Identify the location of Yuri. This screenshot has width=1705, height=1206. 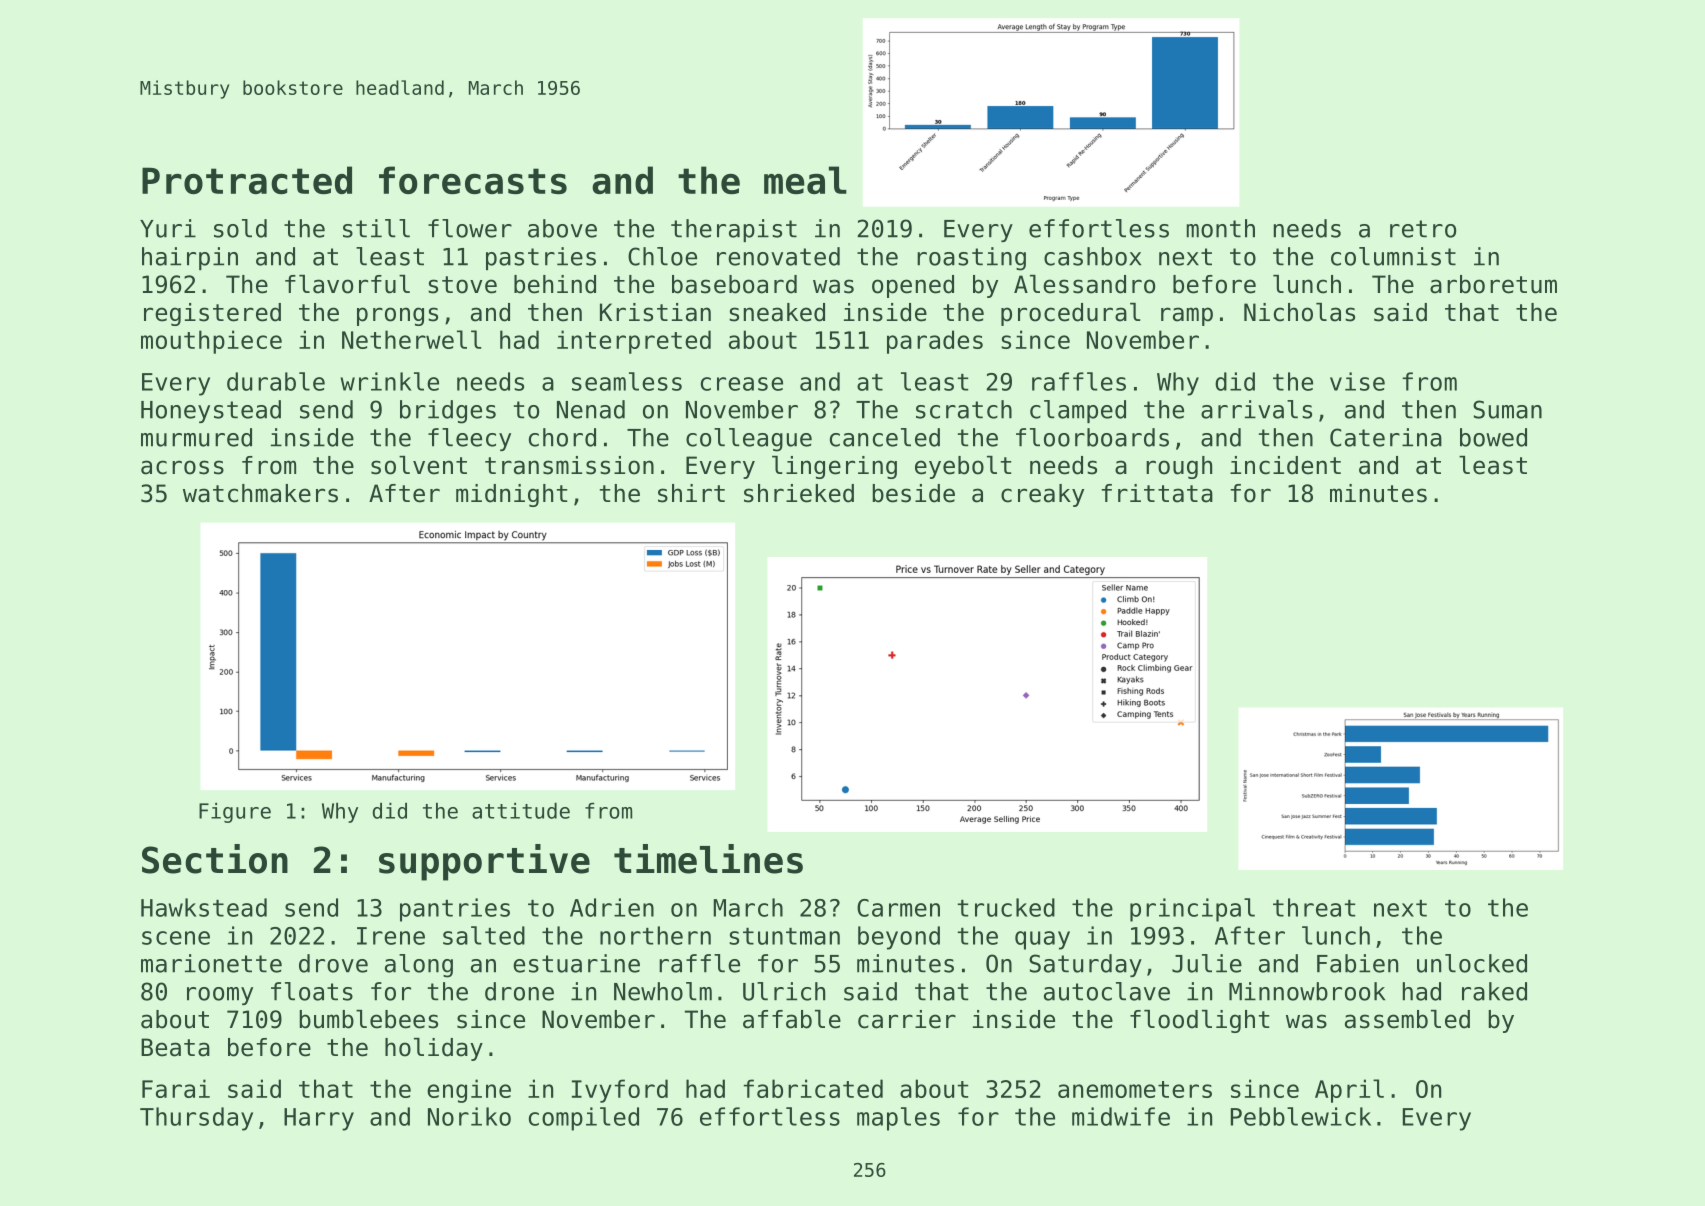
(168, 228).
